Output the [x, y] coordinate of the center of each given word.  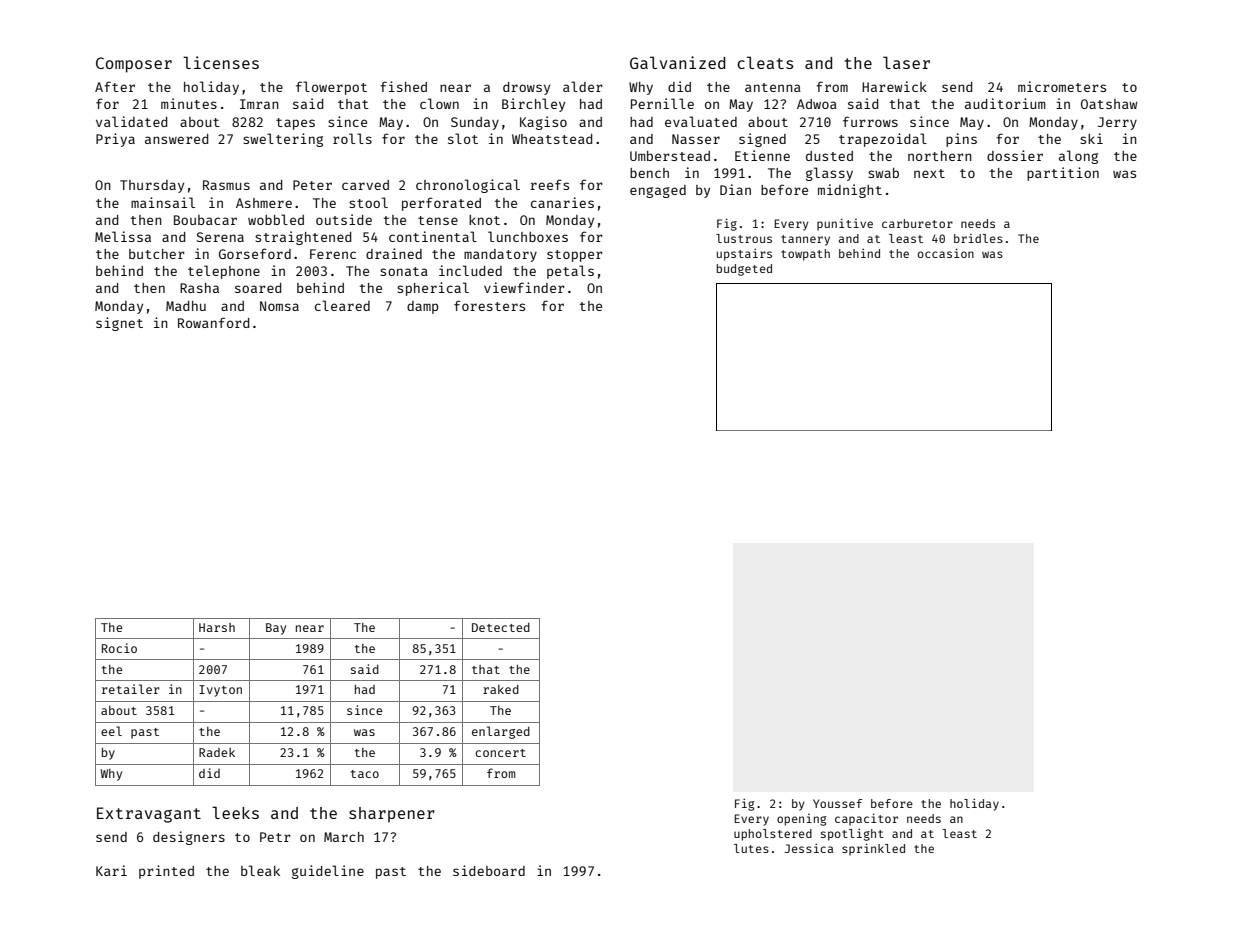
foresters [489, 305]
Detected [501, 627]
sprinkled [873, 849]
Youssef [837, 803]
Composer [134, 65]
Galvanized [677, 62]
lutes [751, 848]
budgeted [744, 270]
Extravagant [149, 815]
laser [906, 62]
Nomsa [279, 306]
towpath [805, 255]
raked [501, 689]
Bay [276, 629]
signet [119, 324]
